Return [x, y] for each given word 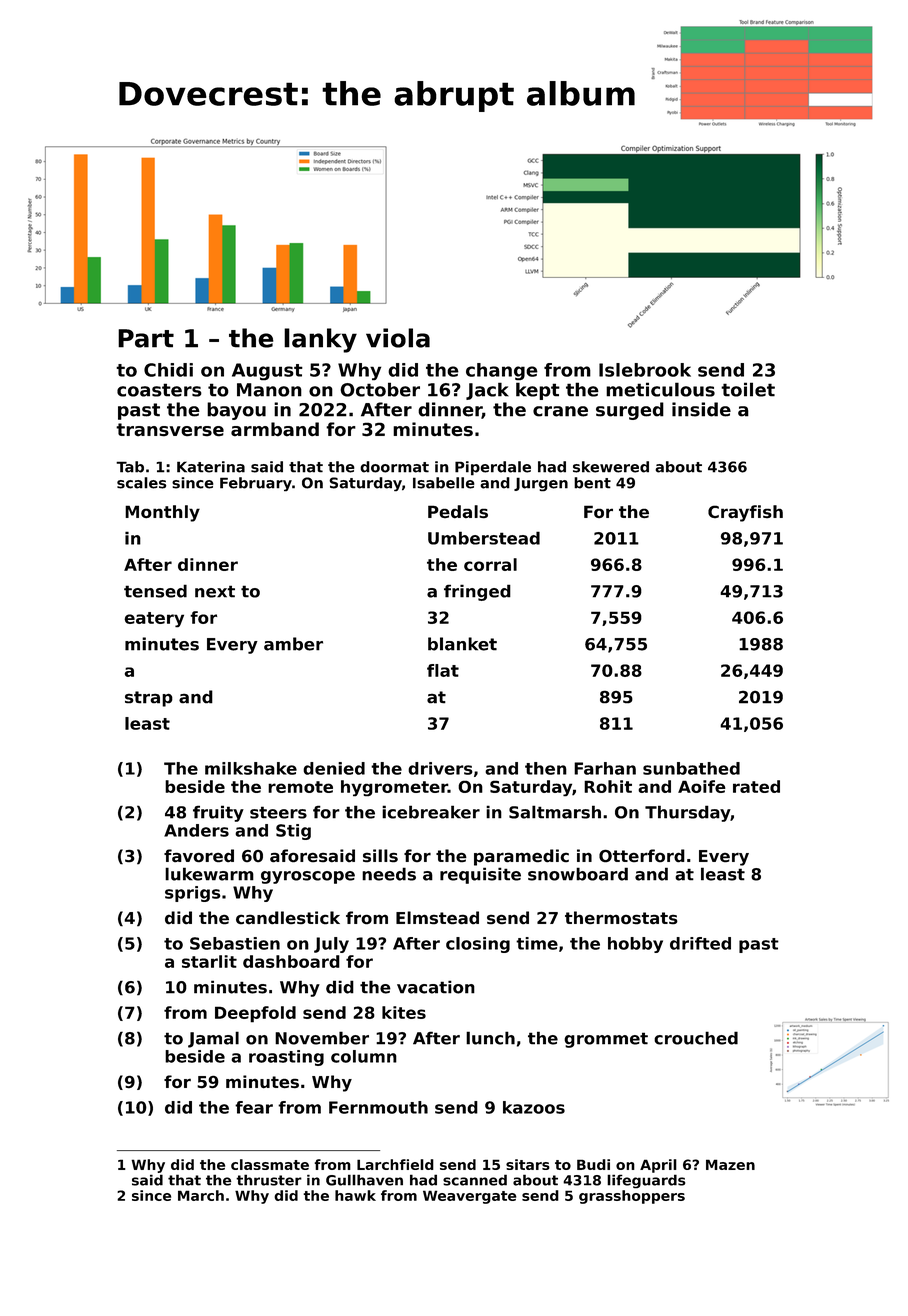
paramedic [521, 857]
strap [149, 699]
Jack [487, 391]
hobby [635, 945]
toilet [748, 389]
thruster [269, 1180]
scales [141, 483]
